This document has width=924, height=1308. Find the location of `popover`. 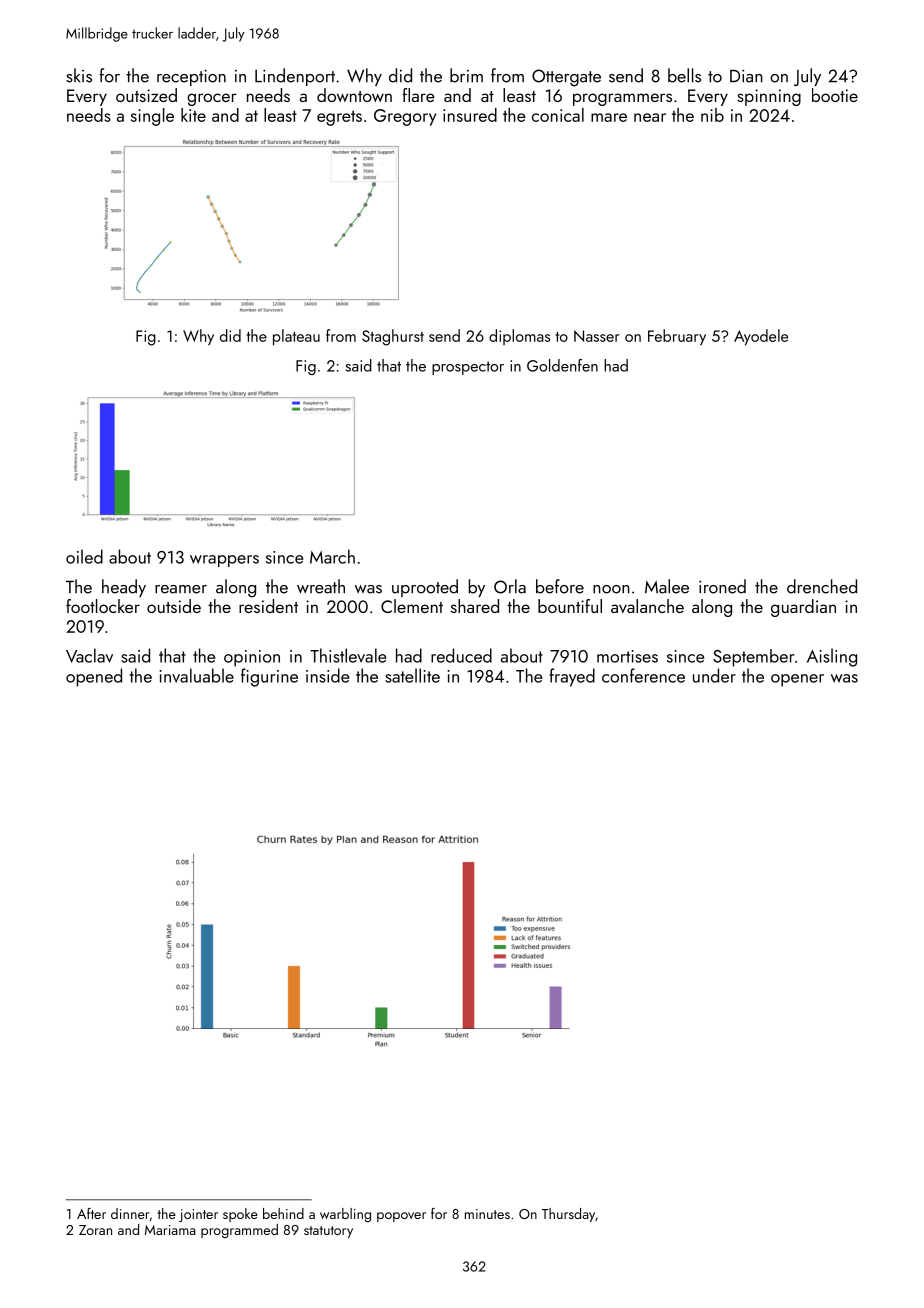

popover is located at coordinates (401, 1217).
